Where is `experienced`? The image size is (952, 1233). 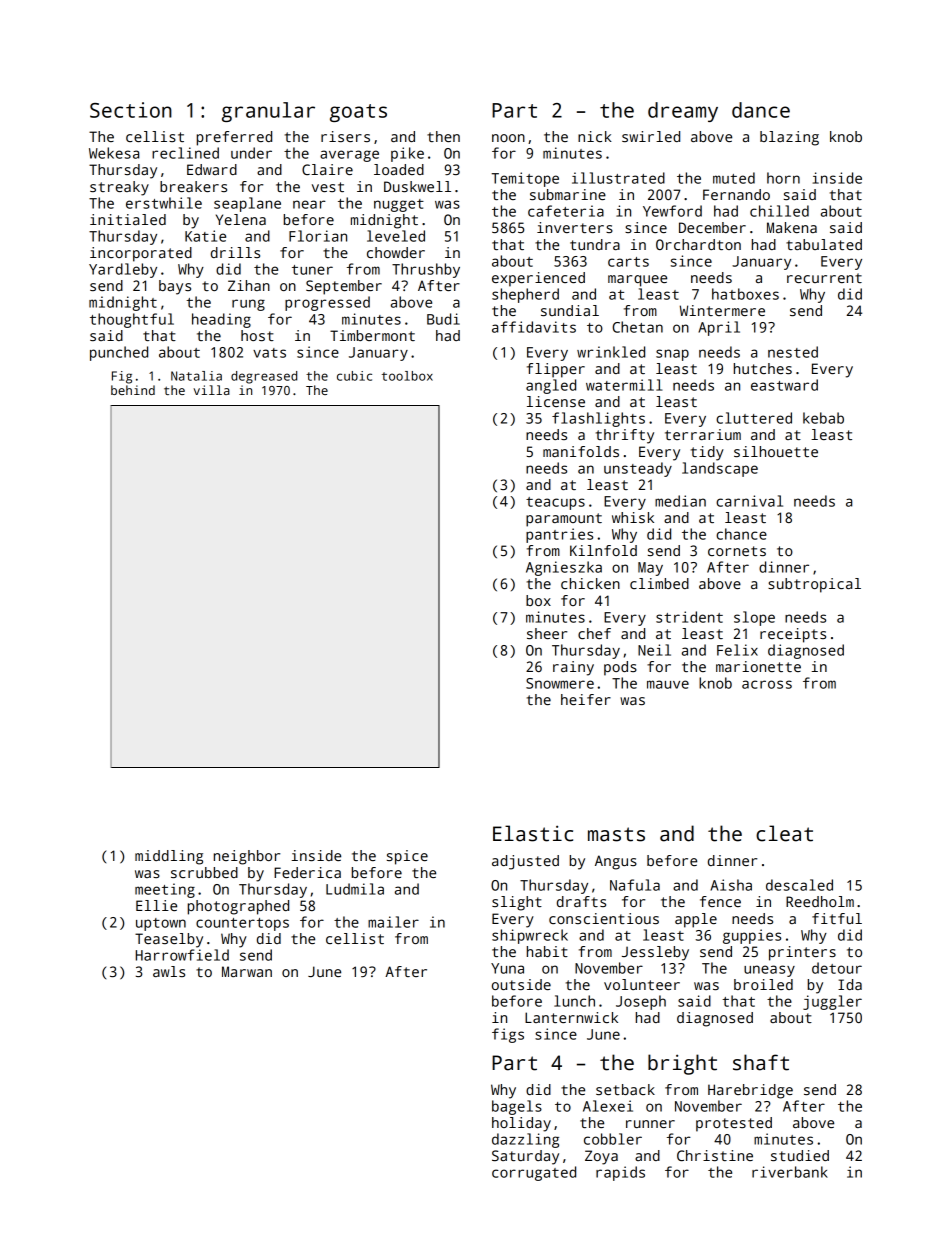
experienced is located at coordinates (538, 279).
